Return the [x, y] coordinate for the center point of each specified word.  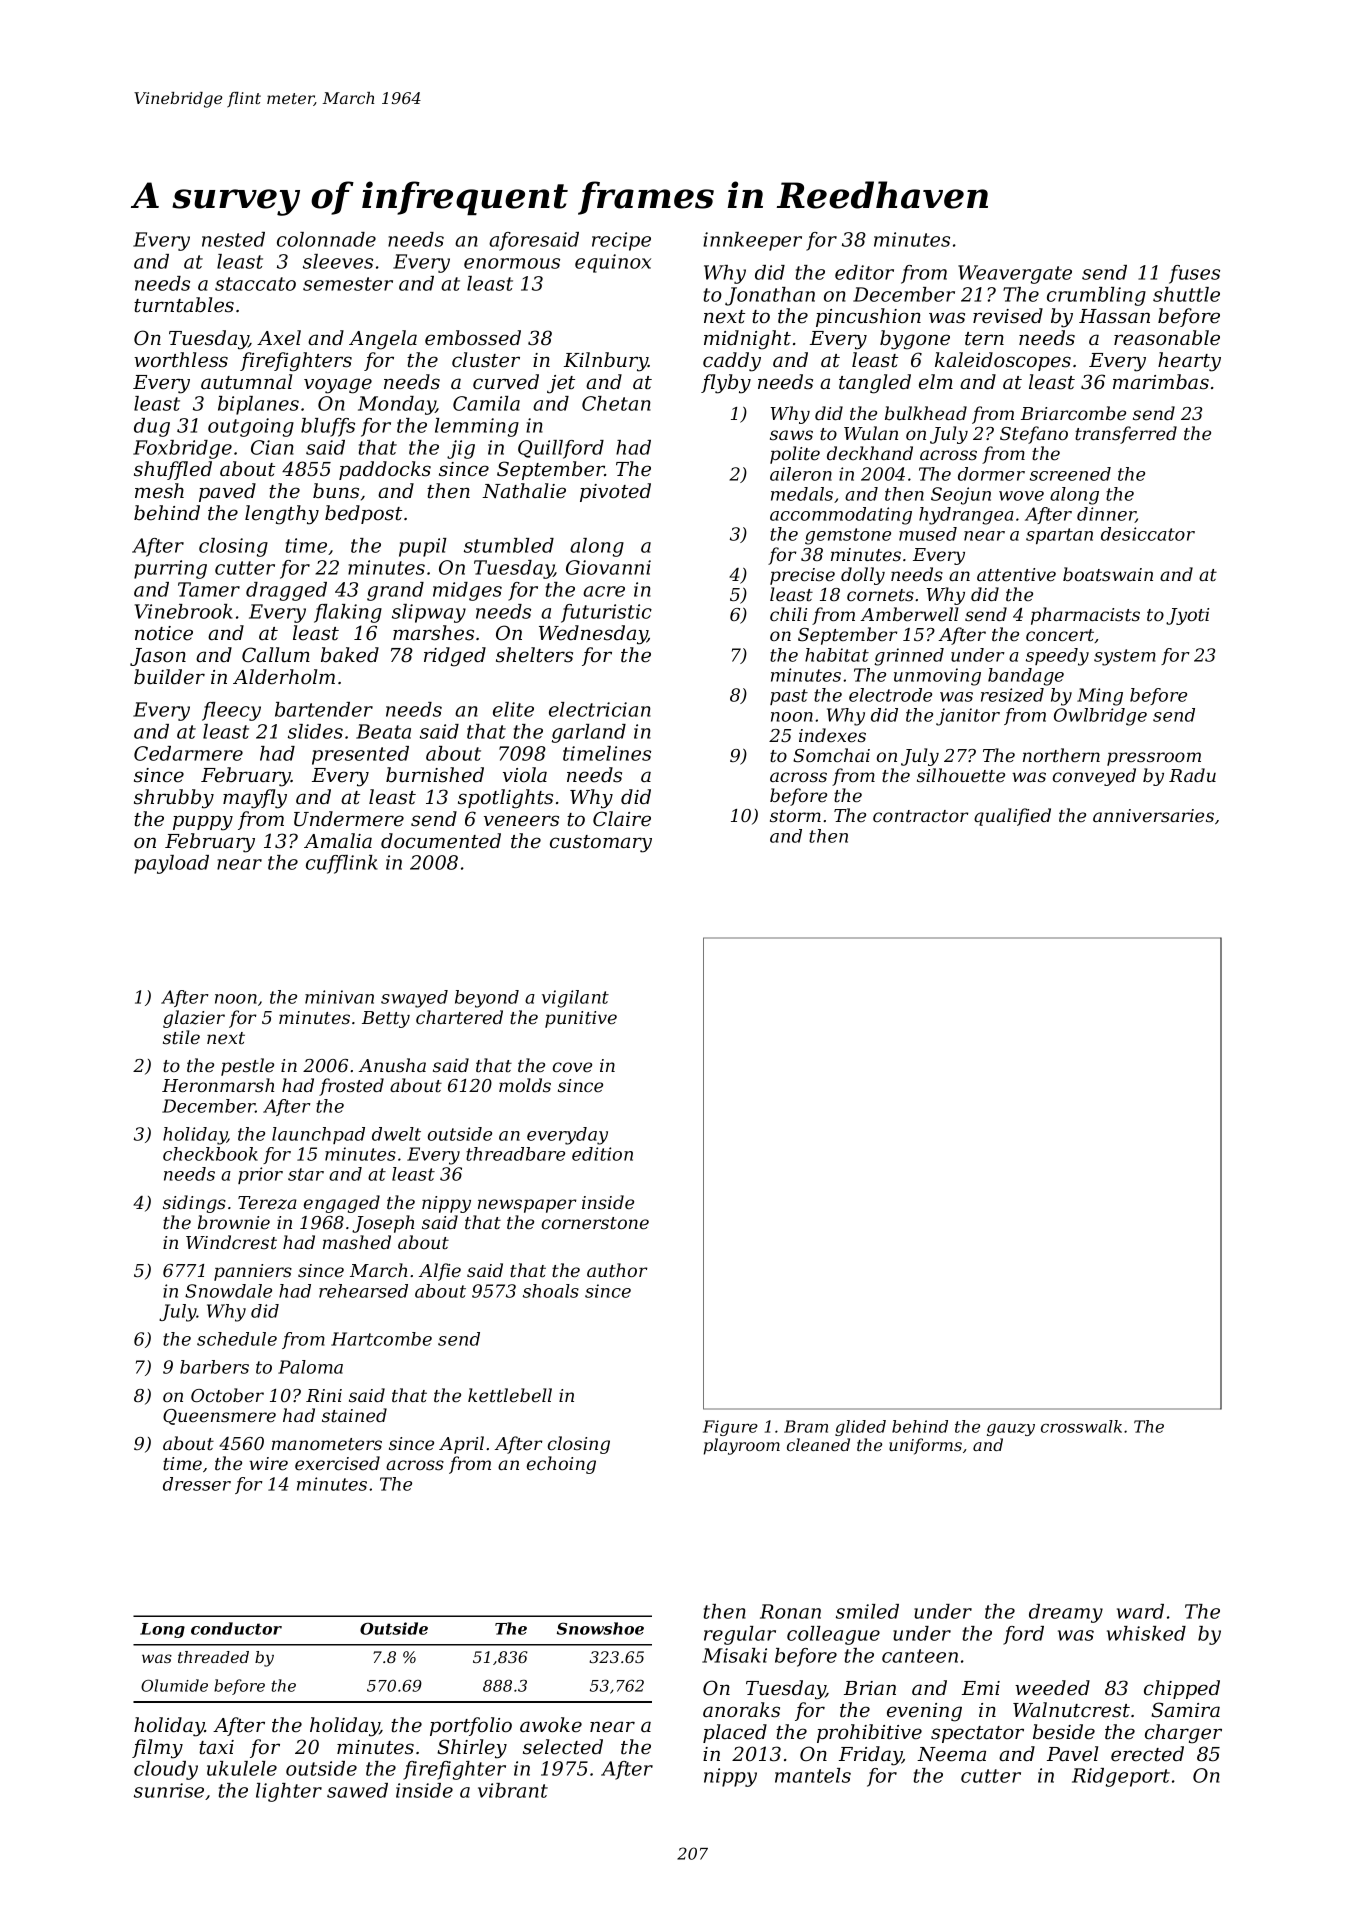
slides [315, 731]
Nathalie [524, 491]
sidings [194, 1204]
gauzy [1011, 1429]
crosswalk [1081, 1426]
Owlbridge [1100, 717]
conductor [236, 1628]
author [617, 1270]
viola [525, 774]
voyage [338, 386]
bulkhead [926, 413]
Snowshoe [600, 1628]
